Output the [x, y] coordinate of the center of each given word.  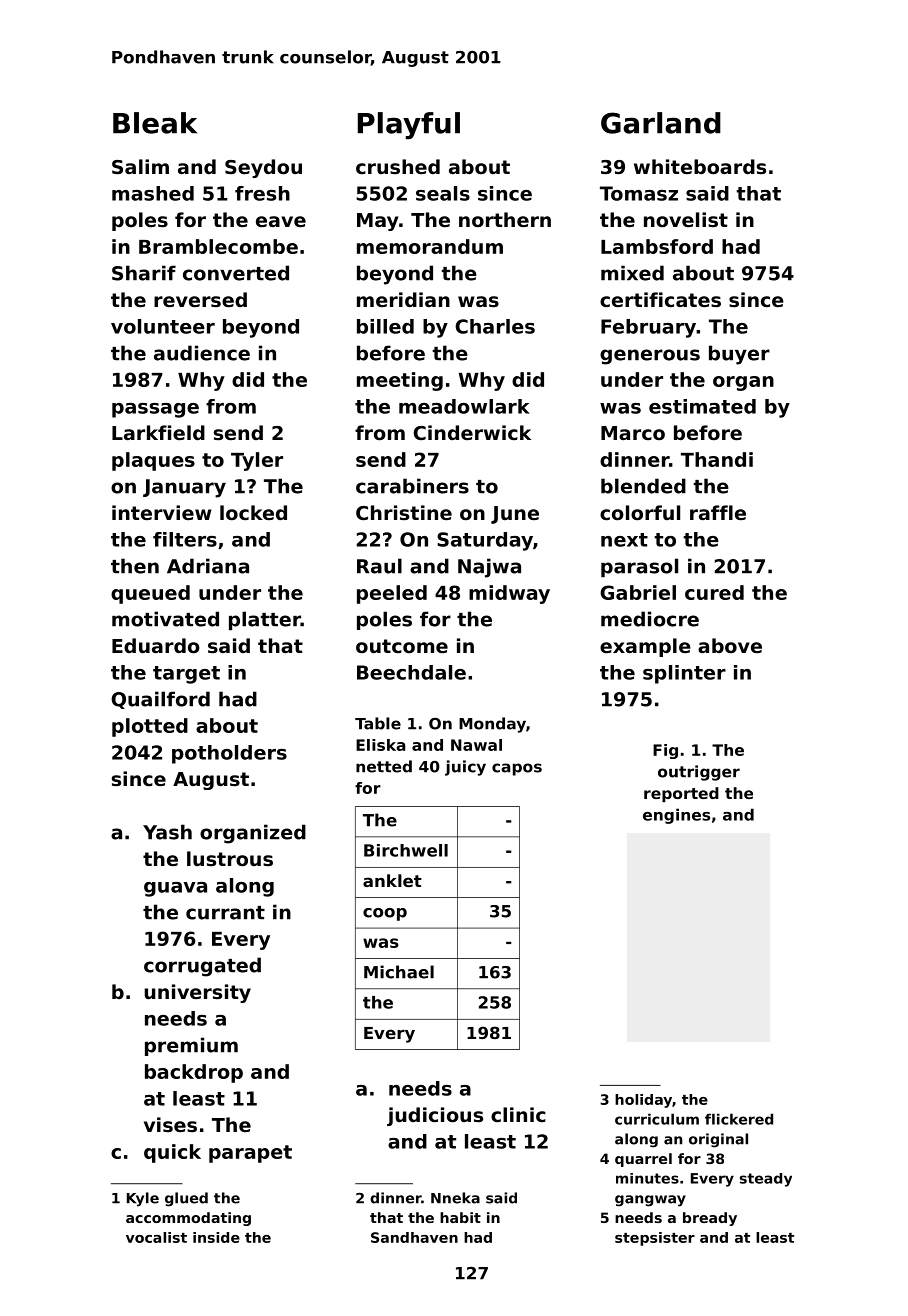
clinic [518, 1114]
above [730, 645]
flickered [739, 1119]
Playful [409, 126]
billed [385, 326]
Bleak [155, 123]
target [186, 675]
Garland [661, 123]
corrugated [202, 967]
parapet [250, 1154]
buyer [739, 355]
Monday [492, 725]
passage [155, 410]
